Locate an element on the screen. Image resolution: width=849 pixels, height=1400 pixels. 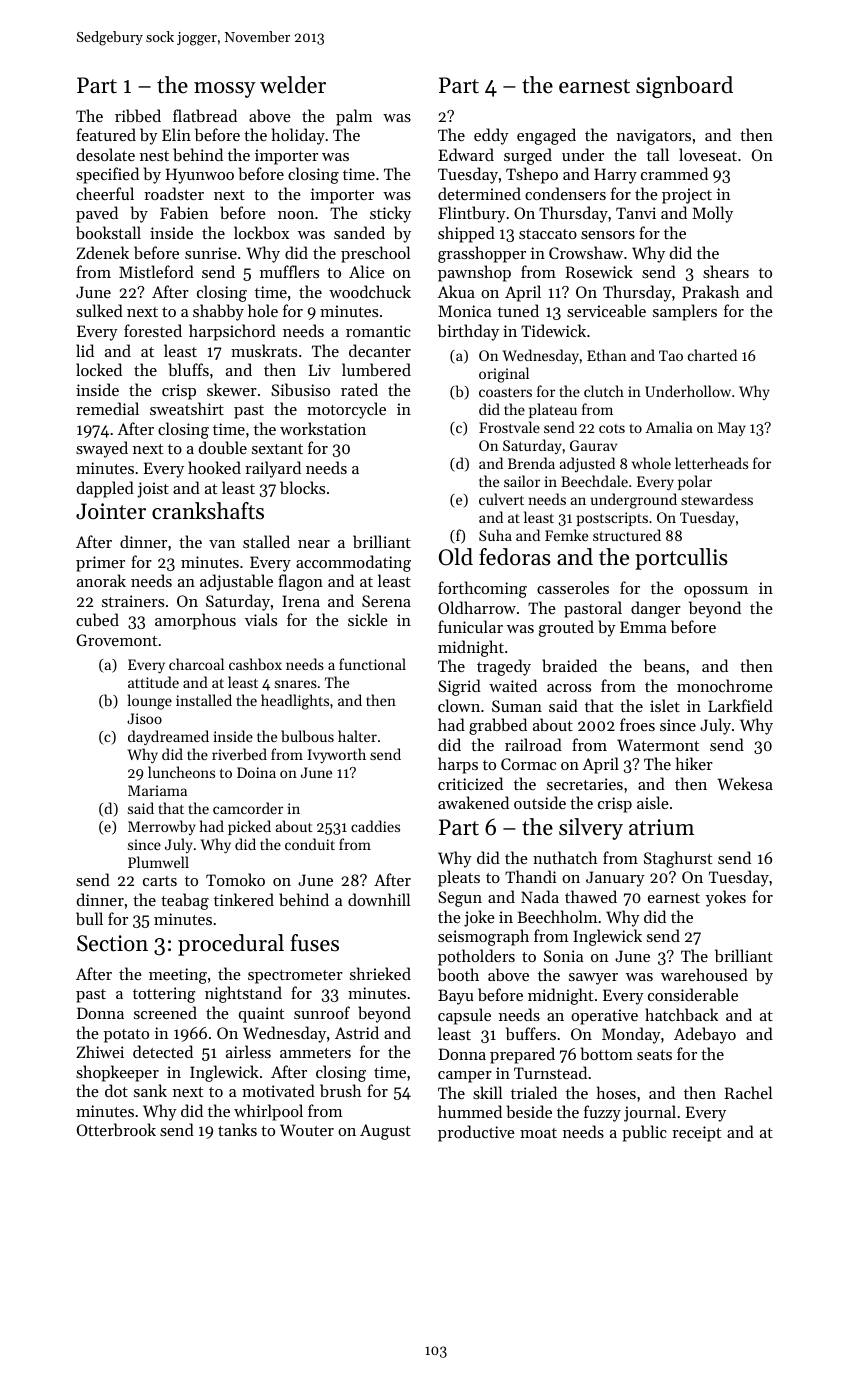
Zdenek is located at coordinates (102, 252).
